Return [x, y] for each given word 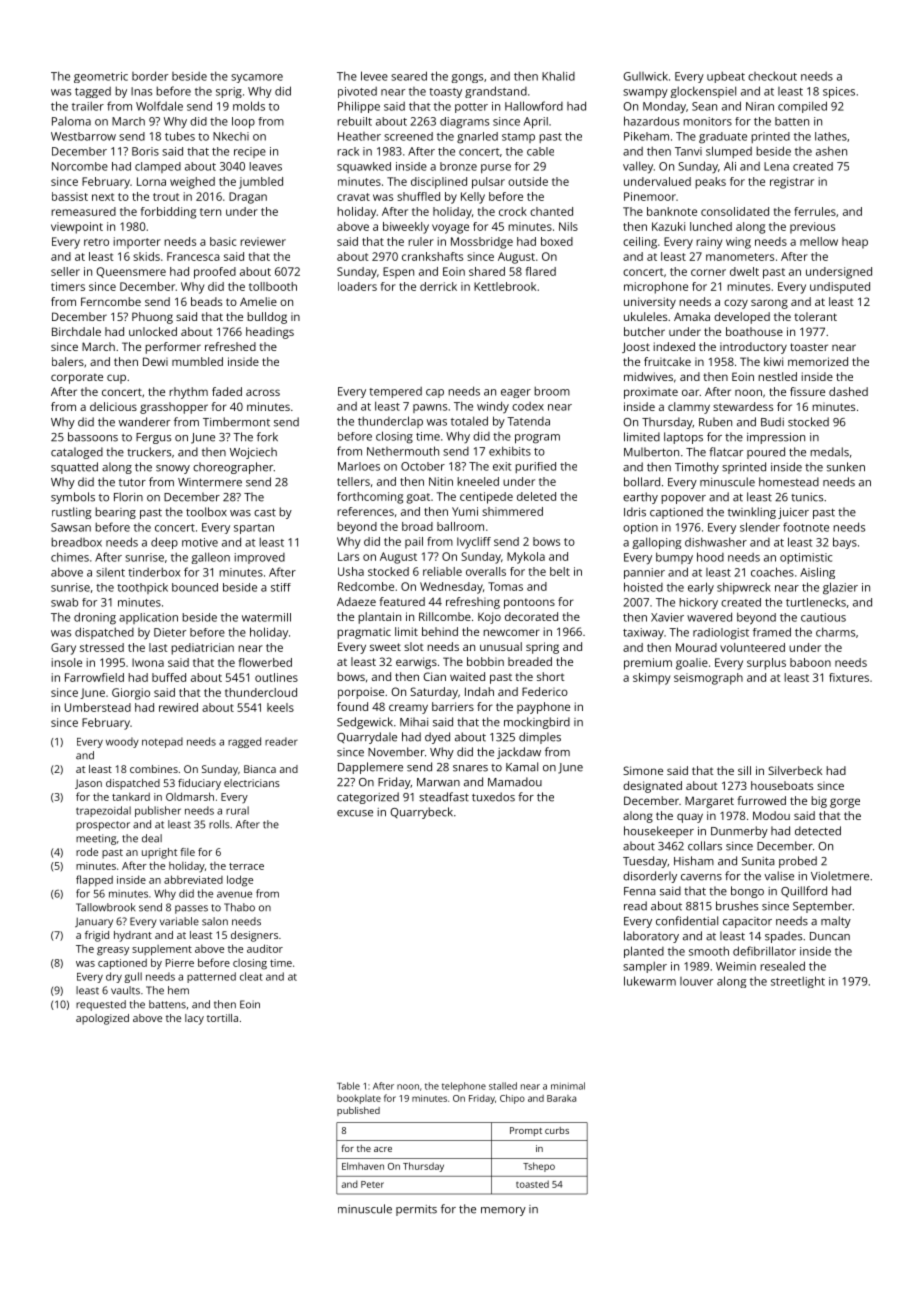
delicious [113, 406]
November [396, 752]
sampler [645, 967]
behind [440, 631]
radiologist [721, 634]
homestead [789, 482]
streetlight [798, 982]
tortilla [222, 1018]
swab [64, 602]
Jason [88, 784]
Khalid [558, 76]
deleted [536, 496]
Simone [643, 770]
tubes [180, 136]
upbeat [726, 77]
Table [348, 1086]
